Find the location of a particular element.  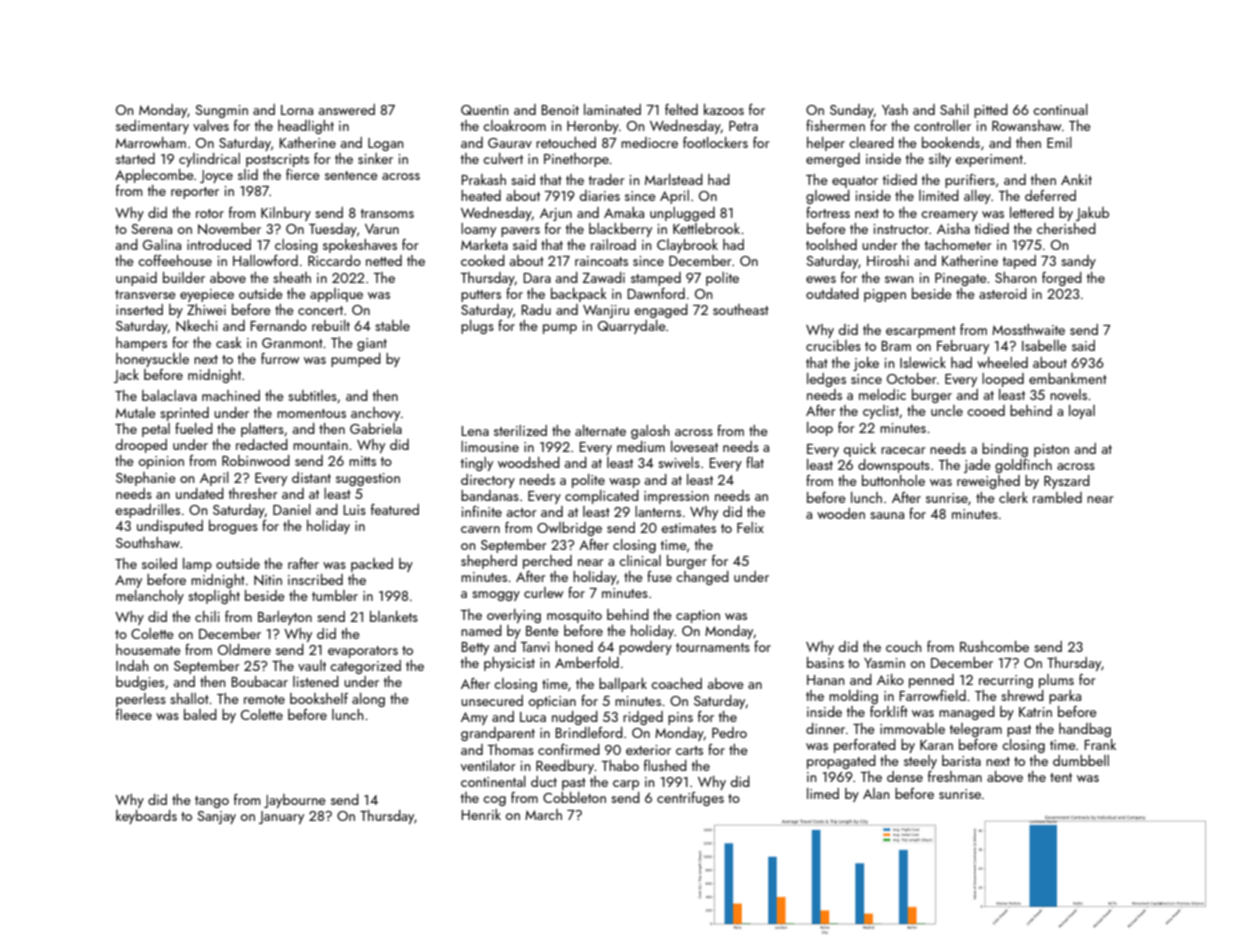

Joyce is located at coordinates (216, 176).
